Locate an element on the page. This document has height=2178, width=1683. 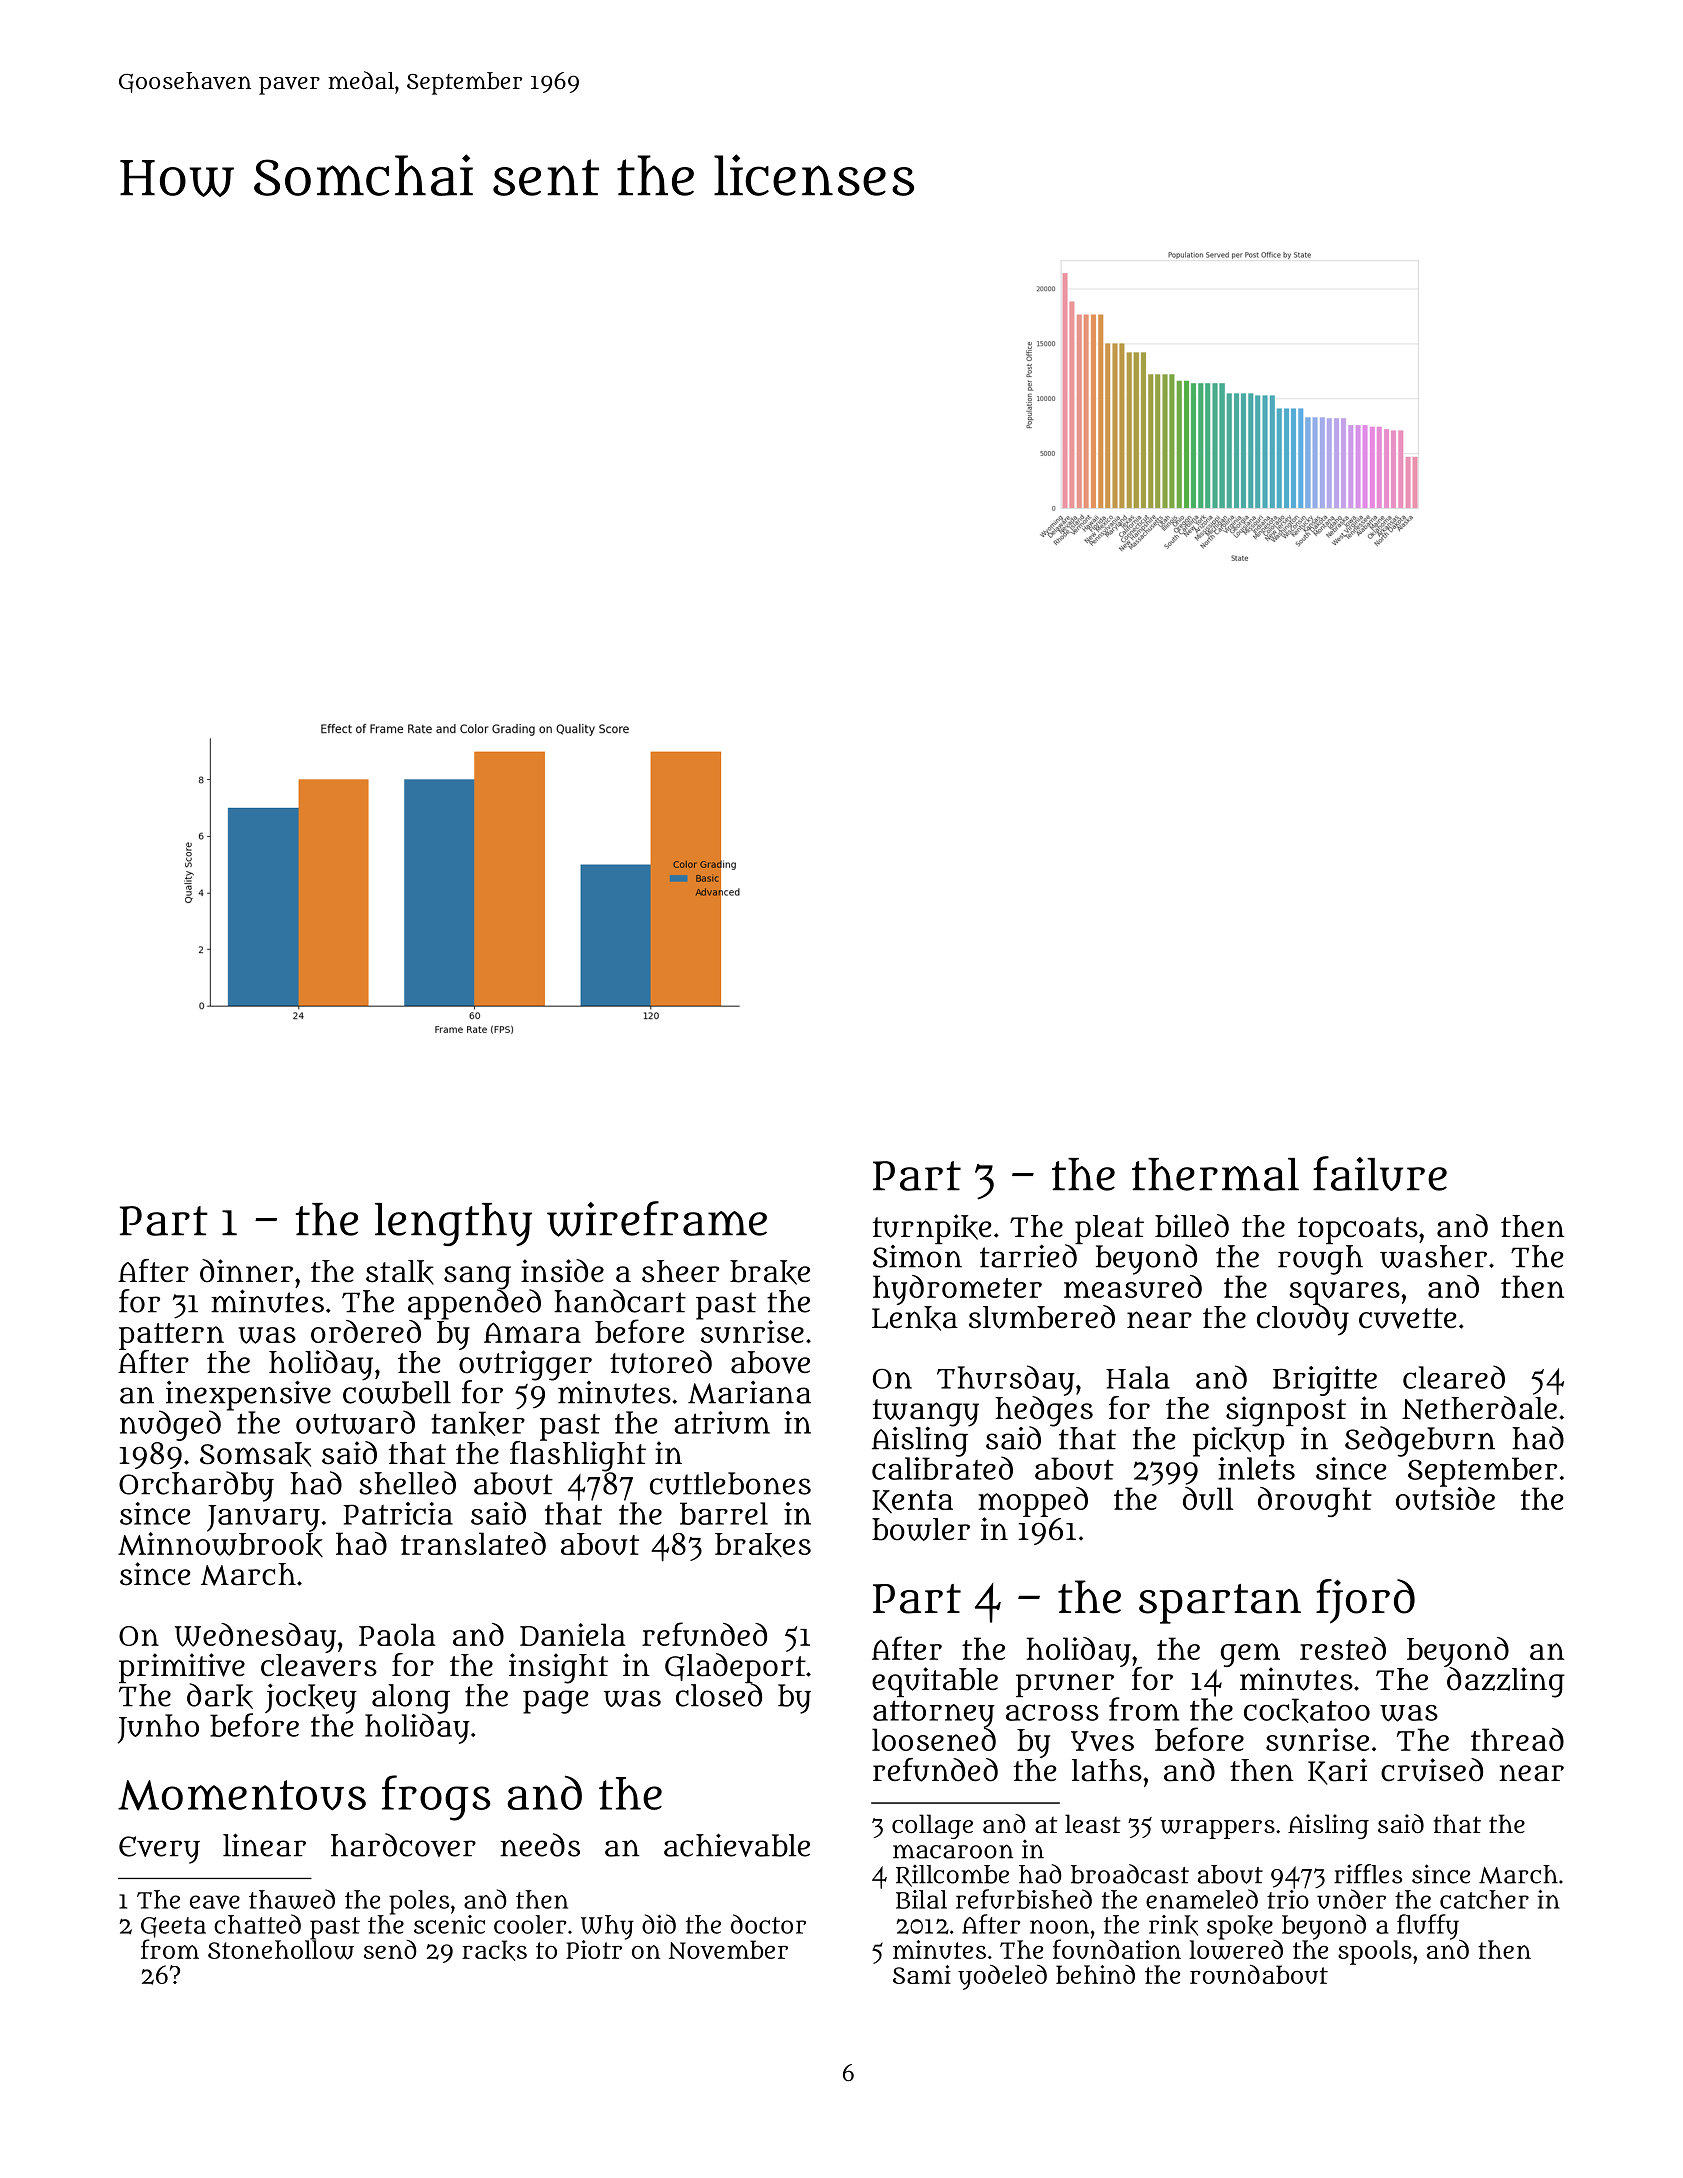
dinner is located at coordinates (246, 1271).
